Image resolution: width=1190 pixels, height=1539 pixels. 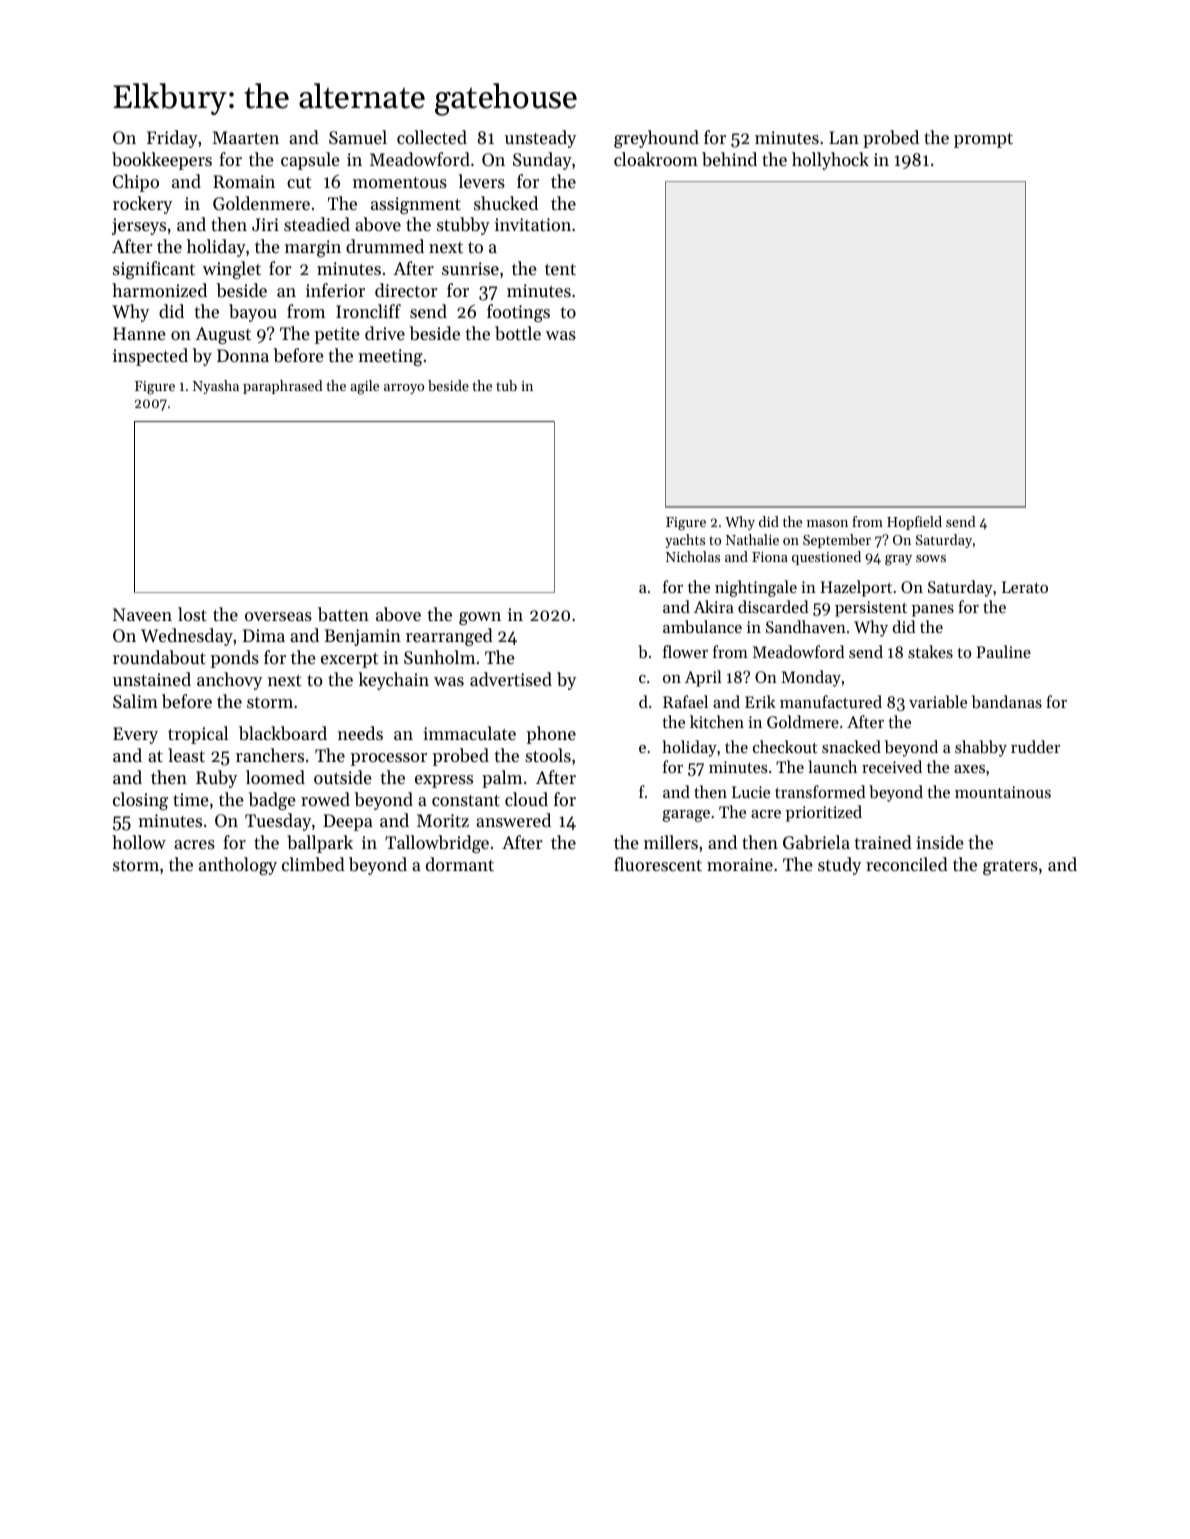 What do you see at coordinates (658, 864) in the screenshot?
I see `fluorescent` at bounding box center [658, 864].
